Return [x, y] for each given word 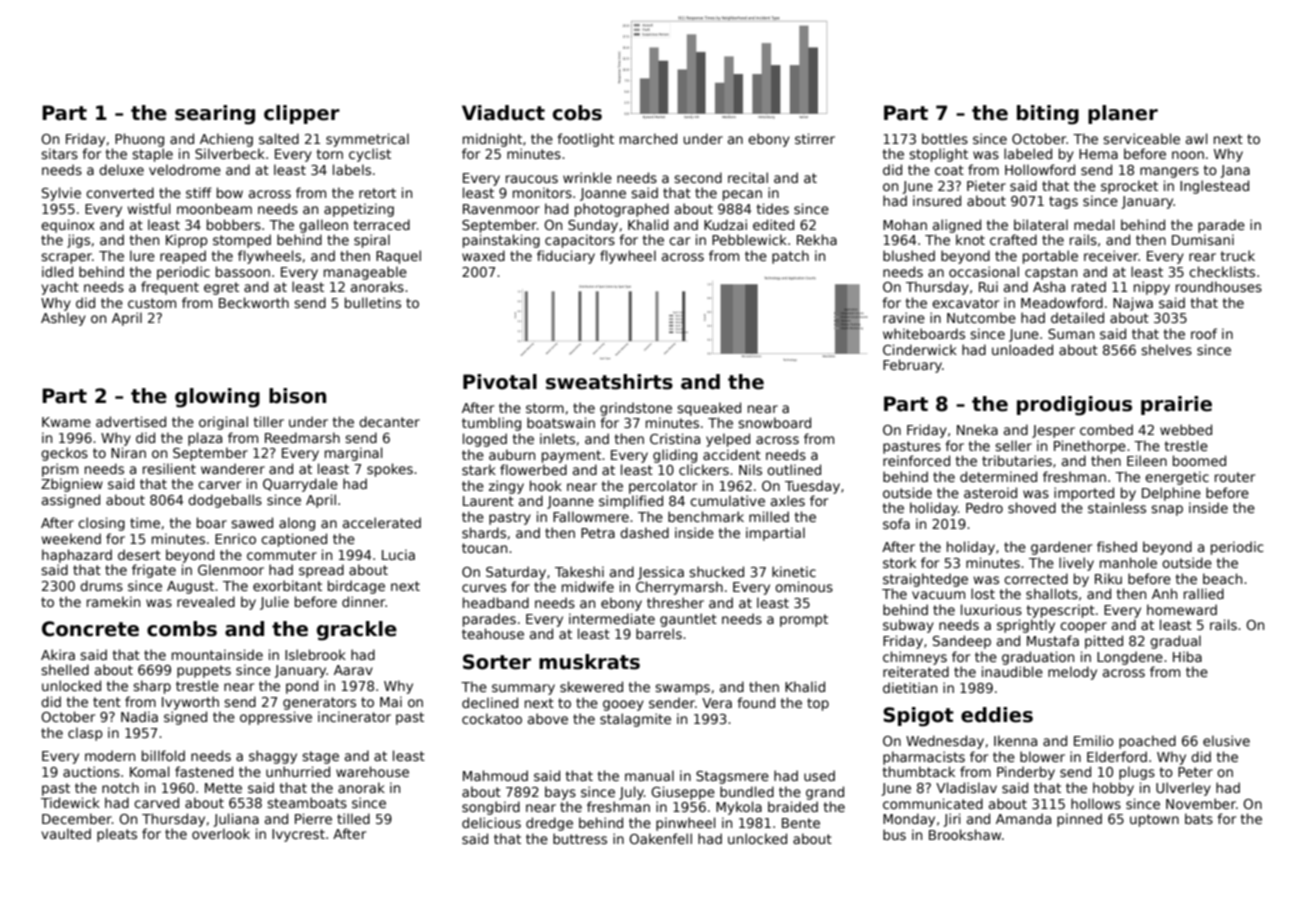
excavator [965, 303]
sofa [896, 523]
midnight [492, 140]
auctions [91, 771]
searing [215, 115]
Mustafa [1053, 640]
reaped [183, 257]
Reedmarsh [302, 437]
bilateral [1041, 224]
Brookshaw [965, 834]
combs [182, 629]
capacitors [580, 241]
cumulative [727, 500]
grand [825, 793]
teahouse [493, 633]
